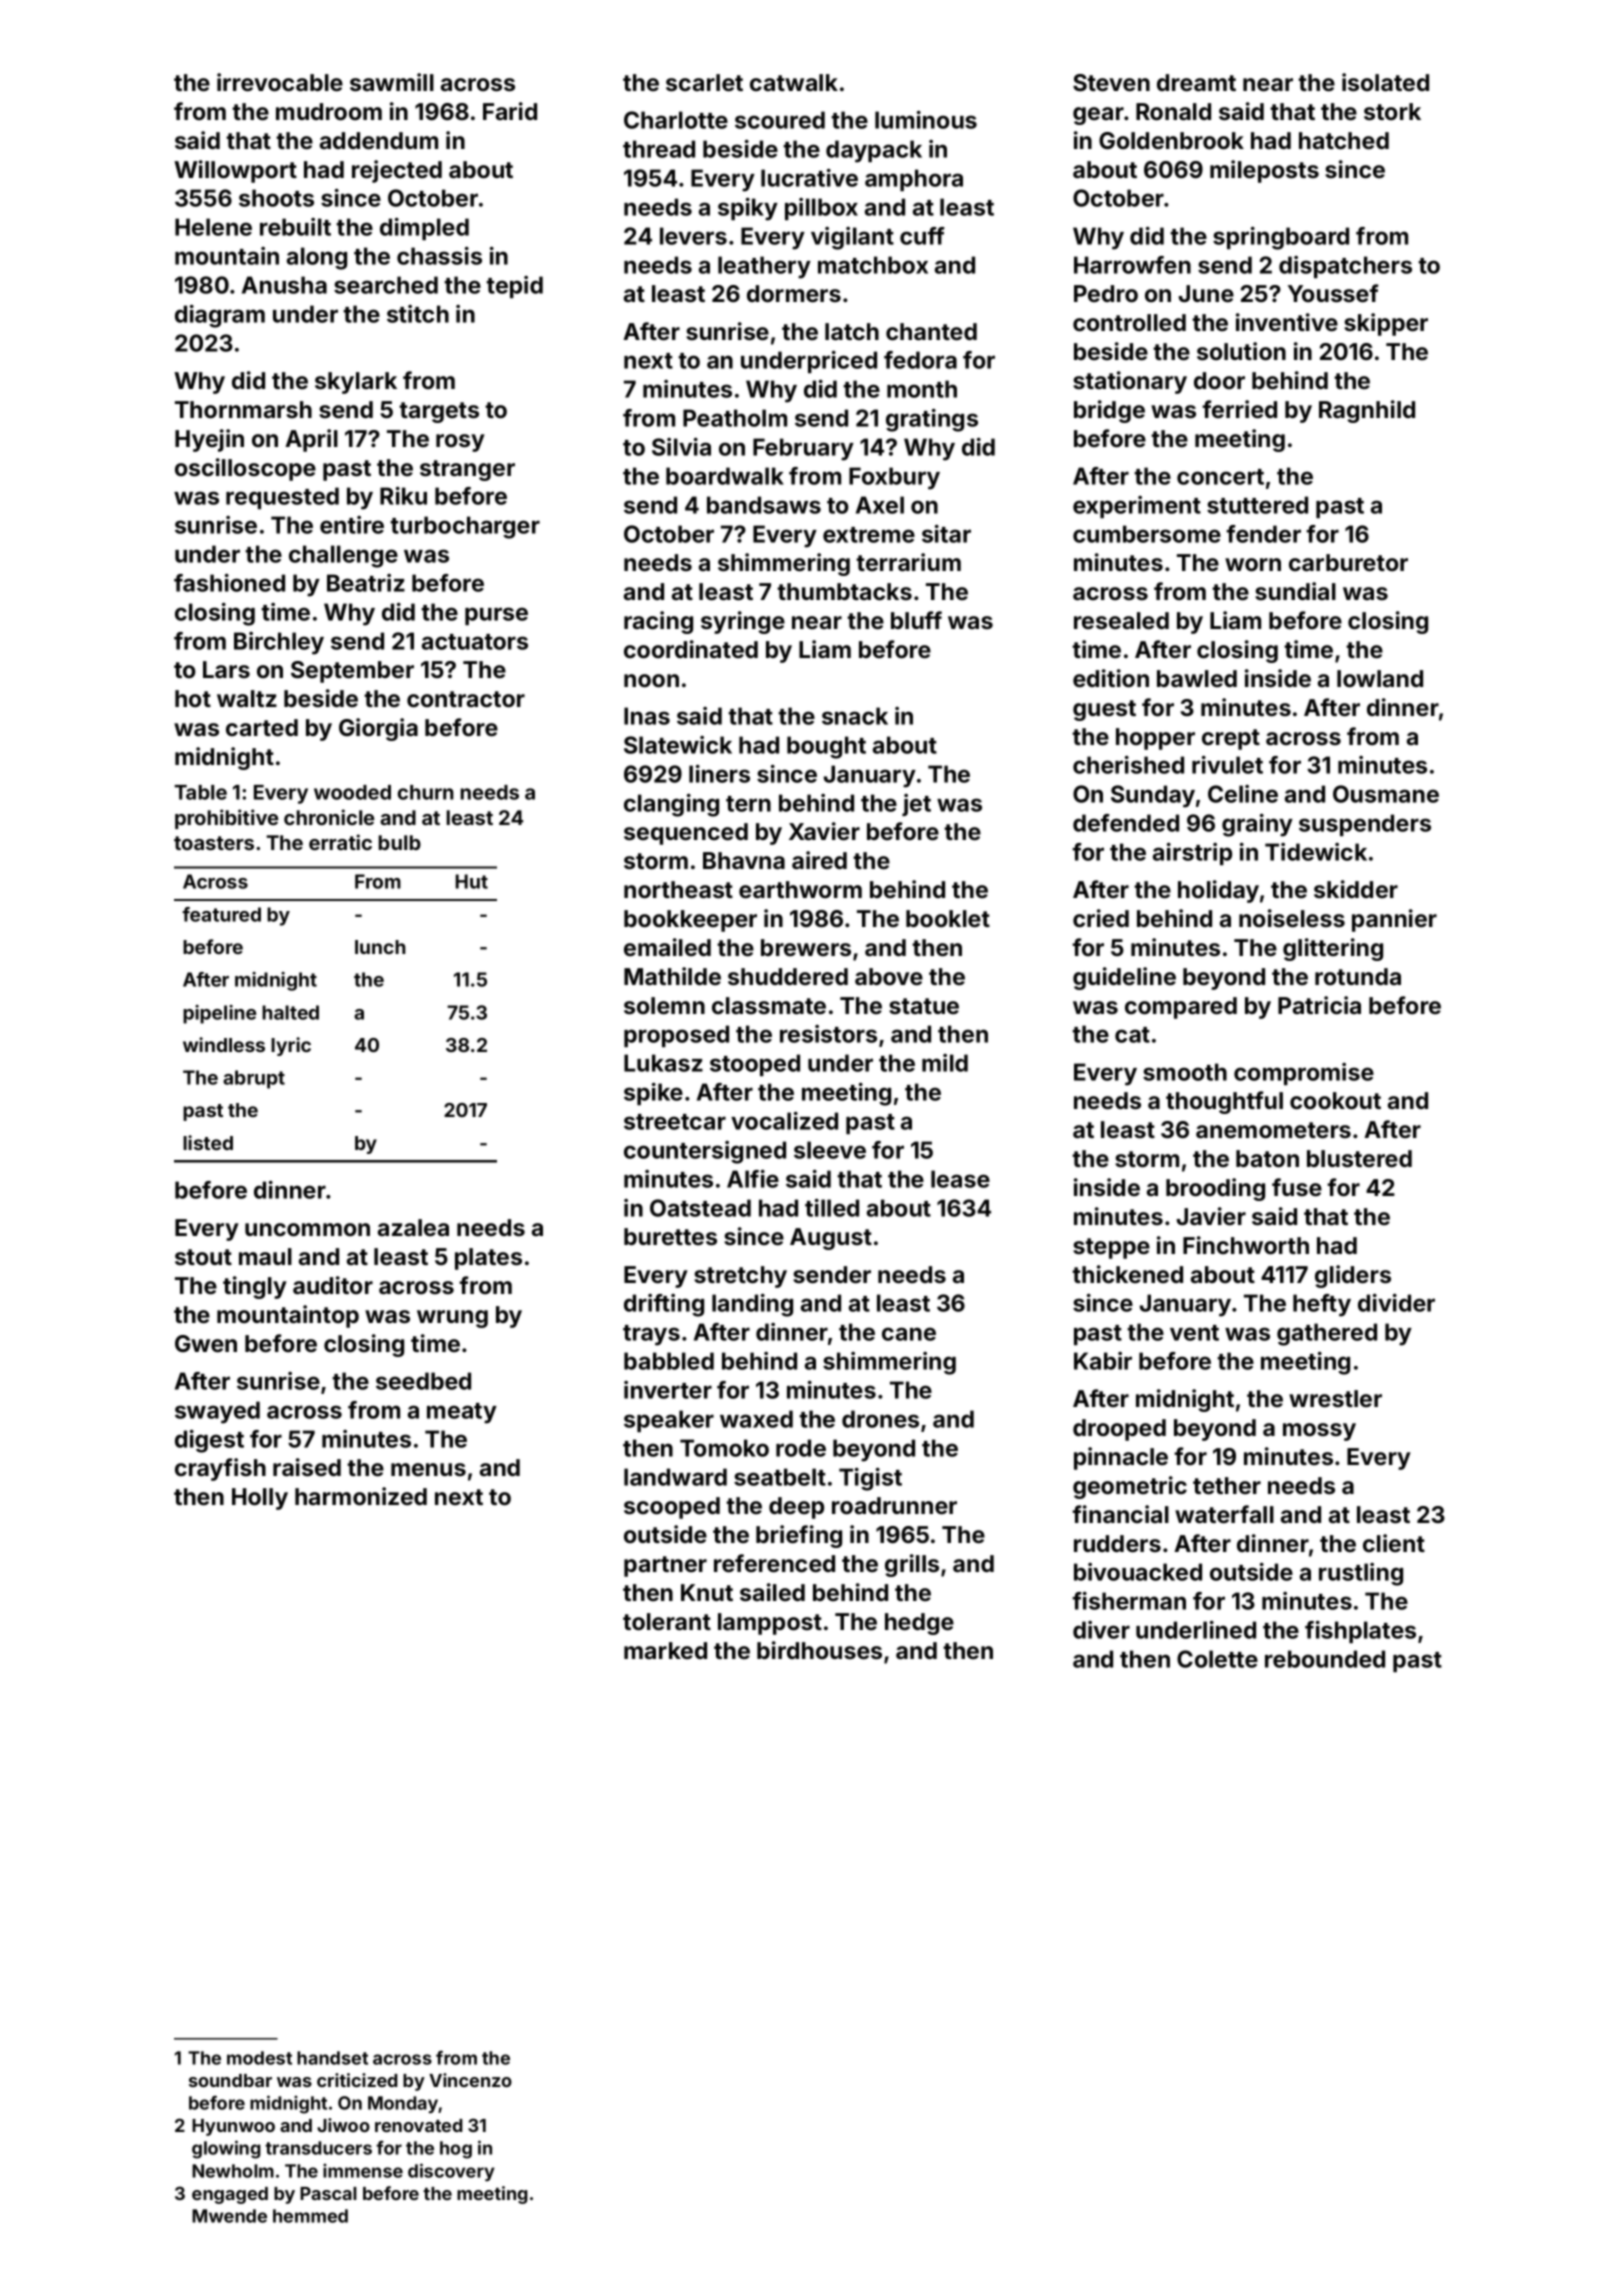  What do you see at coordinates (280, 82) in the document?
I see `irrevocable` at bounding box center [280, 82].
